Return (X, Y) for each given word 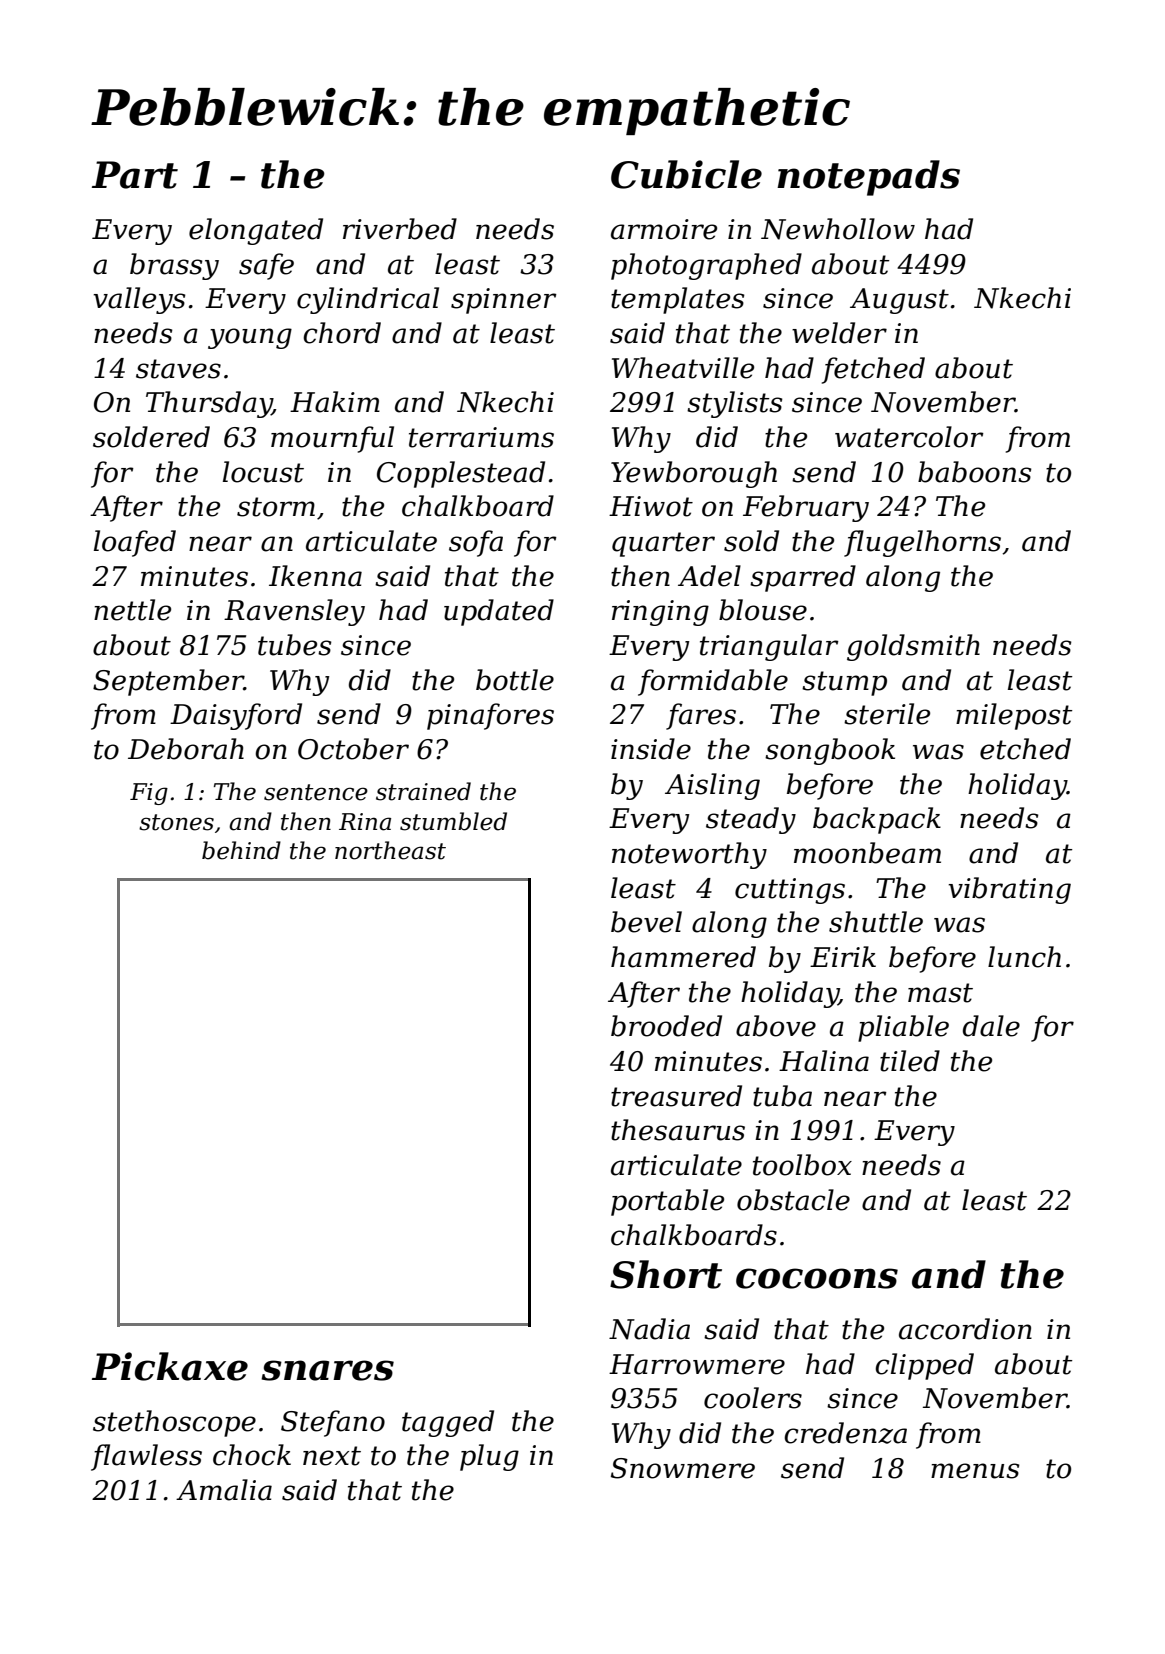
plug (489, 1457)
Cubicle (686, 174)
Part (135, 175)
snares (327, 1370)
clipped (924, 1366)
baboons (974, 472)
